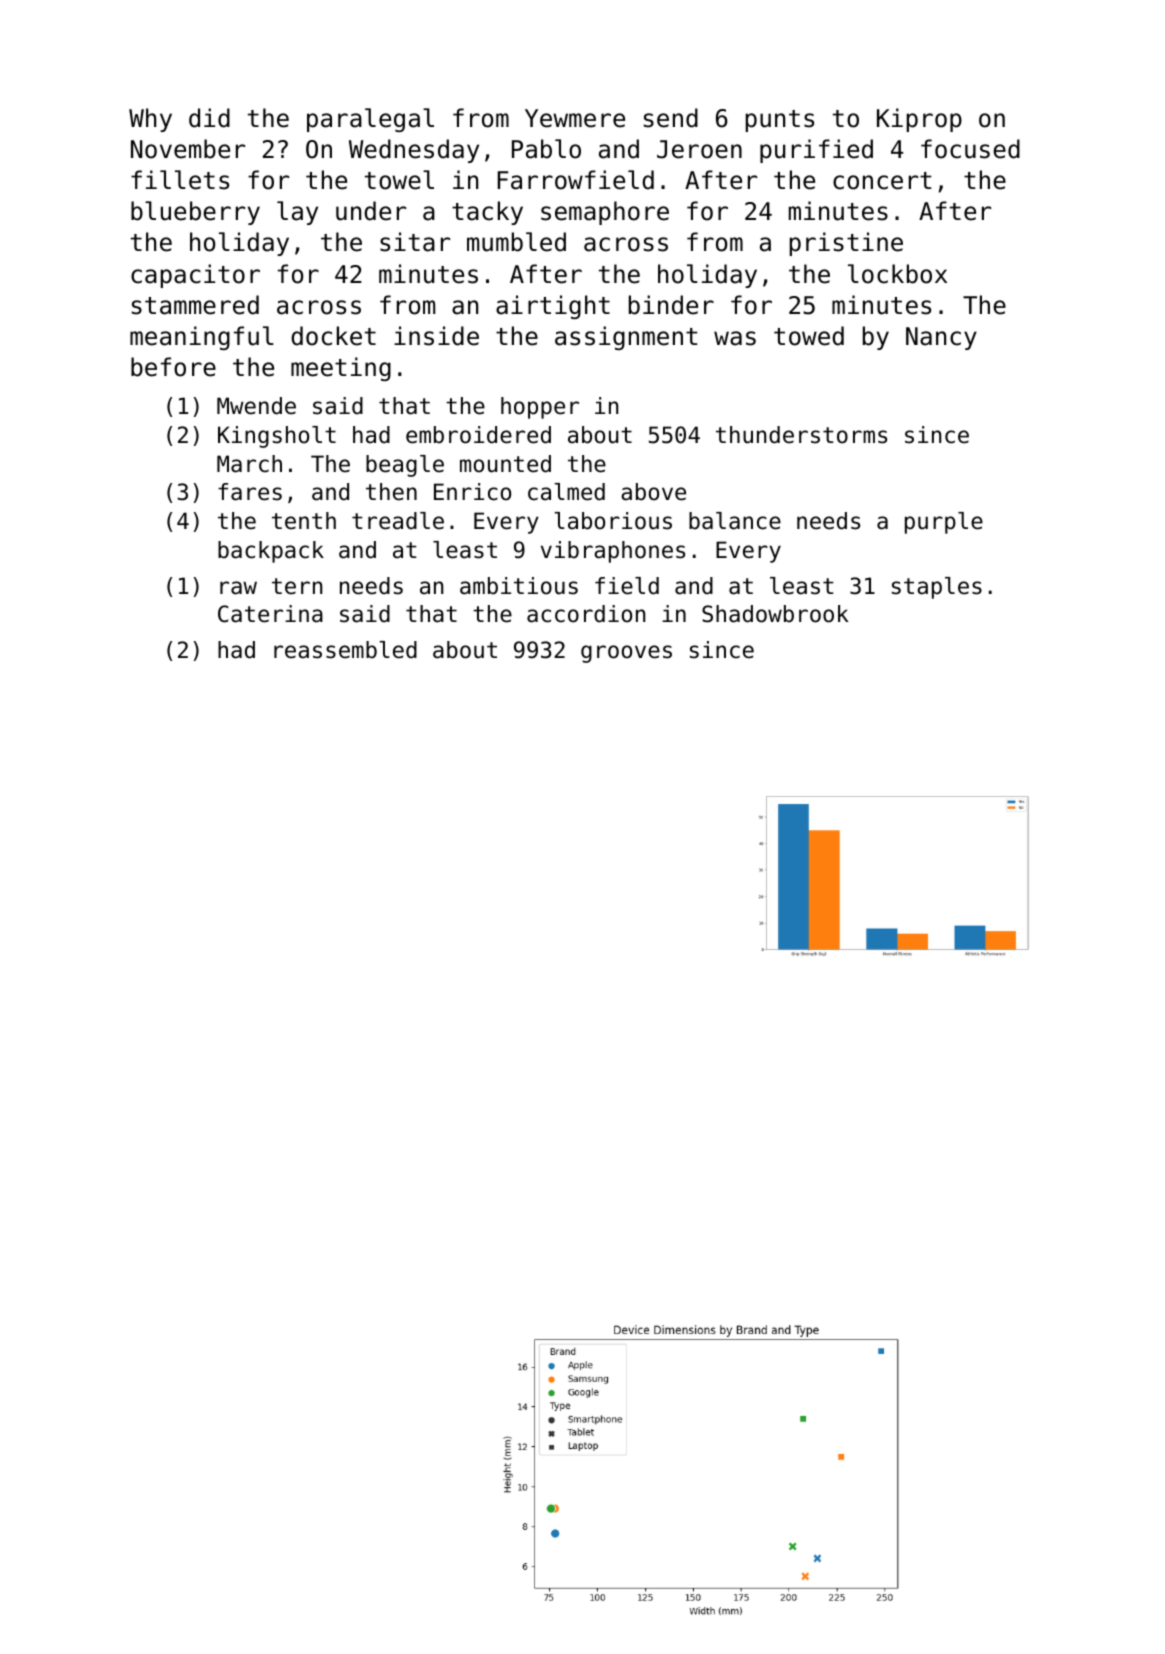 This page has width=1165, height=1654. What do you see at coordinates (944, 523) in the page?
I see `purple` at bounding box center [944, 523].
